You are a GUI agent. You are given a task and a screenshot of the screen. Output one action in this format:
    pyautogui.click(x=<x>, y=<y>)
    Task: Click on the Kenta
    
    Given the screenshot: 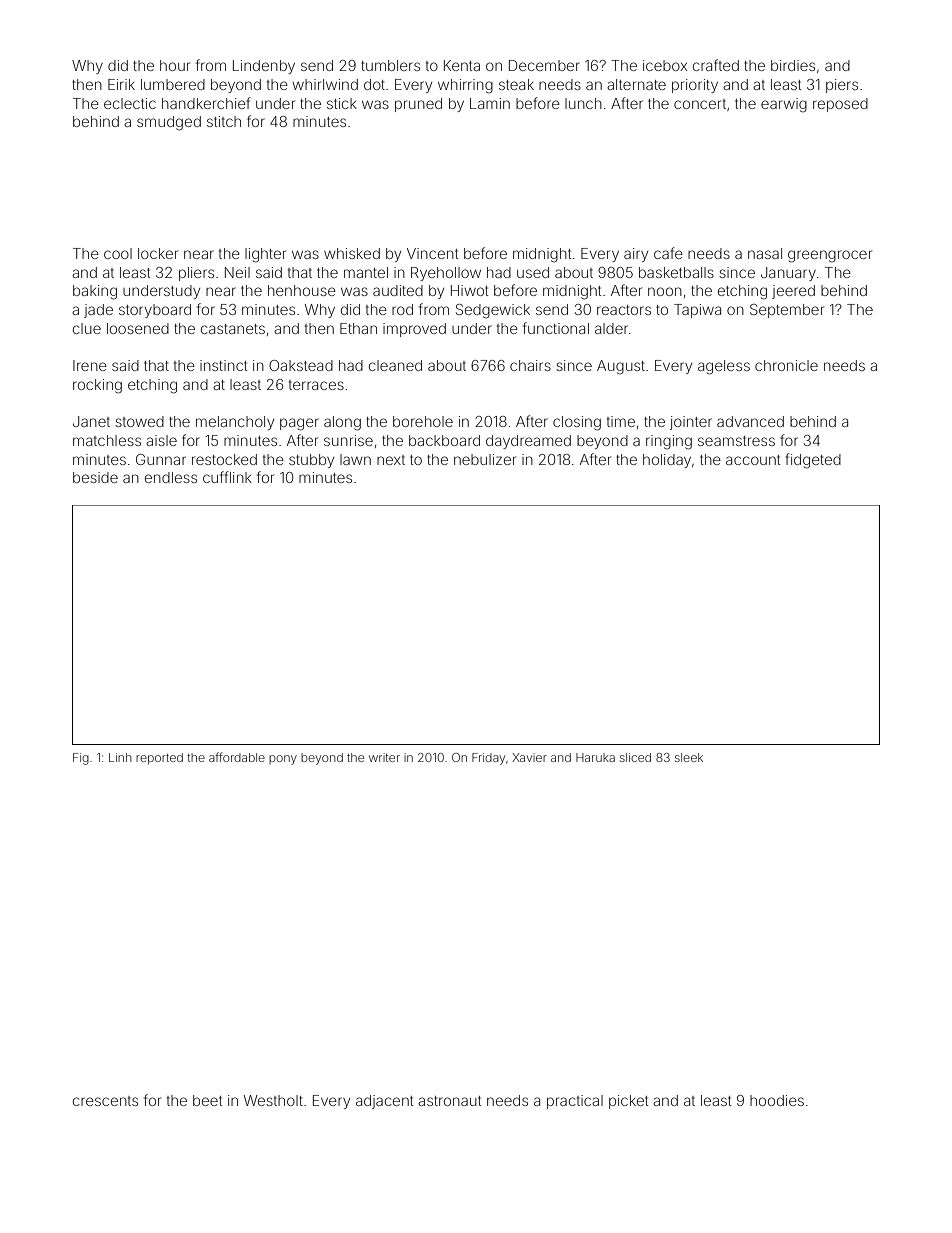 What is the action you would take?
    pyautogui.click(x=462, y=65)
